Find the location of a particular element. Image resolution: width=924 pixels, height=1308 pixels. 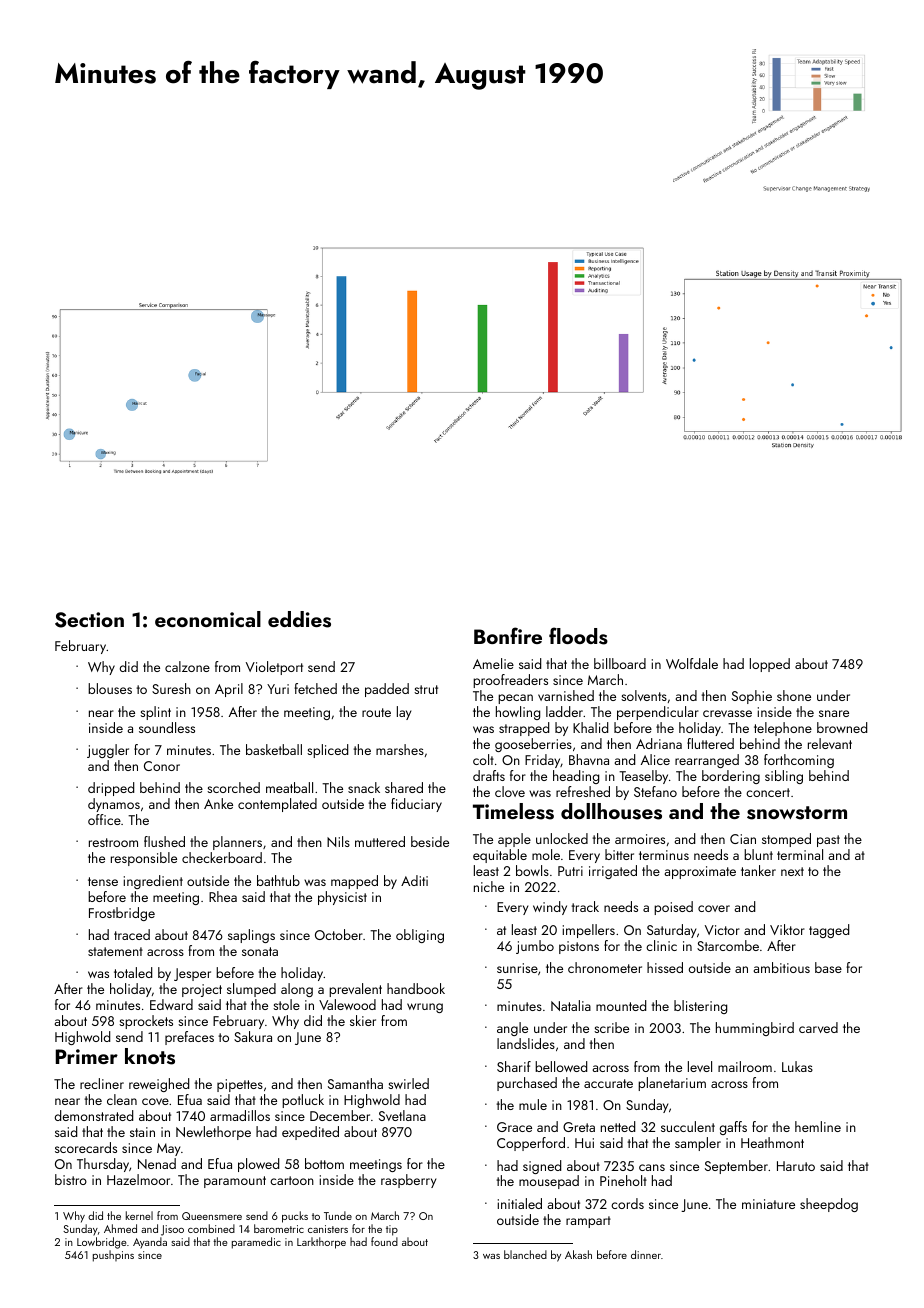

Bonfire is located at coordinates (508, 635).
